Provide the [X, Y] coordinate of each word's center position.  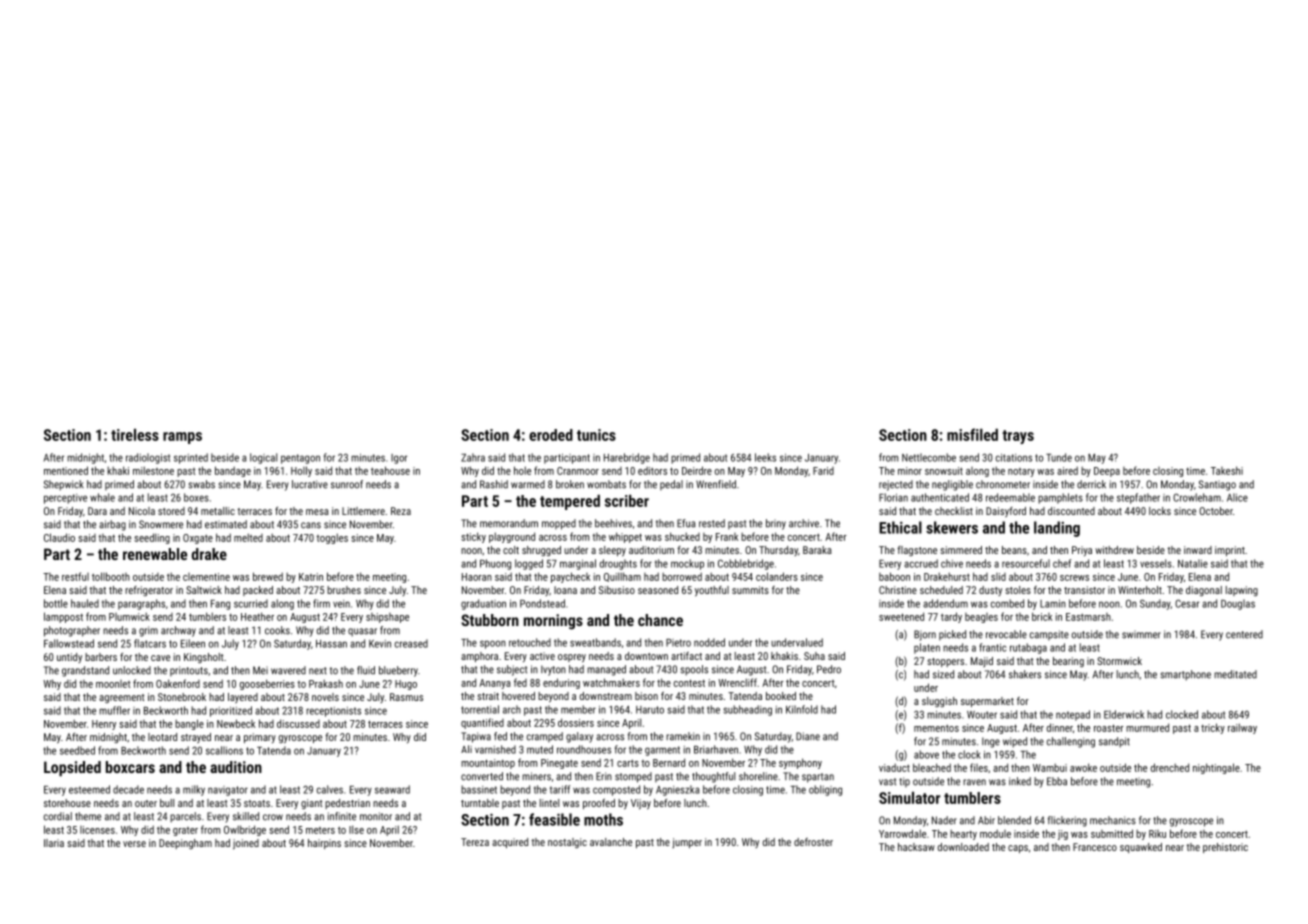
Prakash [326, 683]
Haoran [477, 577]
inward [1198, 550]
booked [781, 696]
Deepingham [185, 844]
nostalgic [567, 843]
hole [522, 470]
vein [341, 604]
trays [1018, 437]
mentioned [66, 470]
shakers [1025, 674]
